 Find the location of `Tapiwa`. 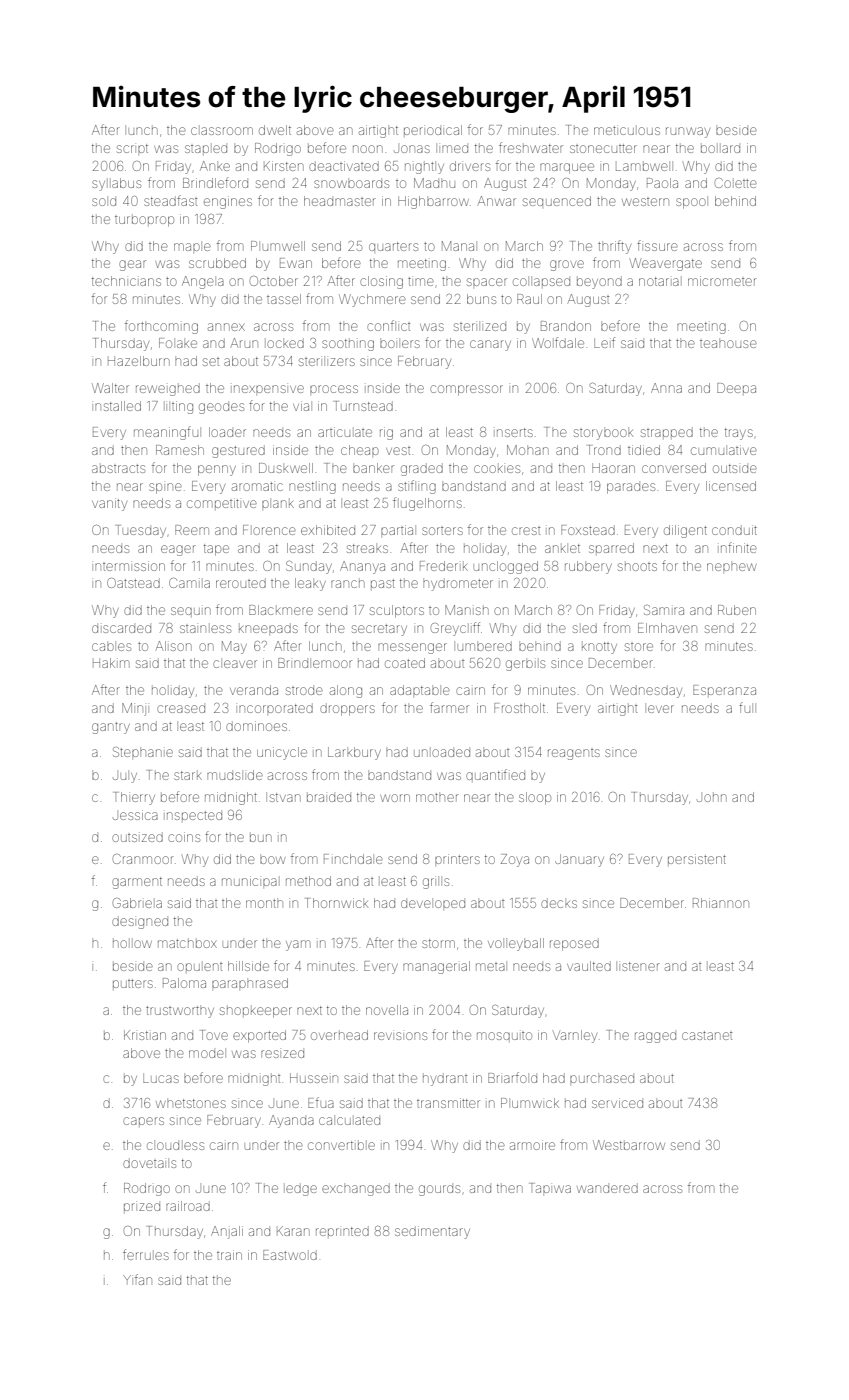

Tapiwa is located at coordinates (551, 1188).
